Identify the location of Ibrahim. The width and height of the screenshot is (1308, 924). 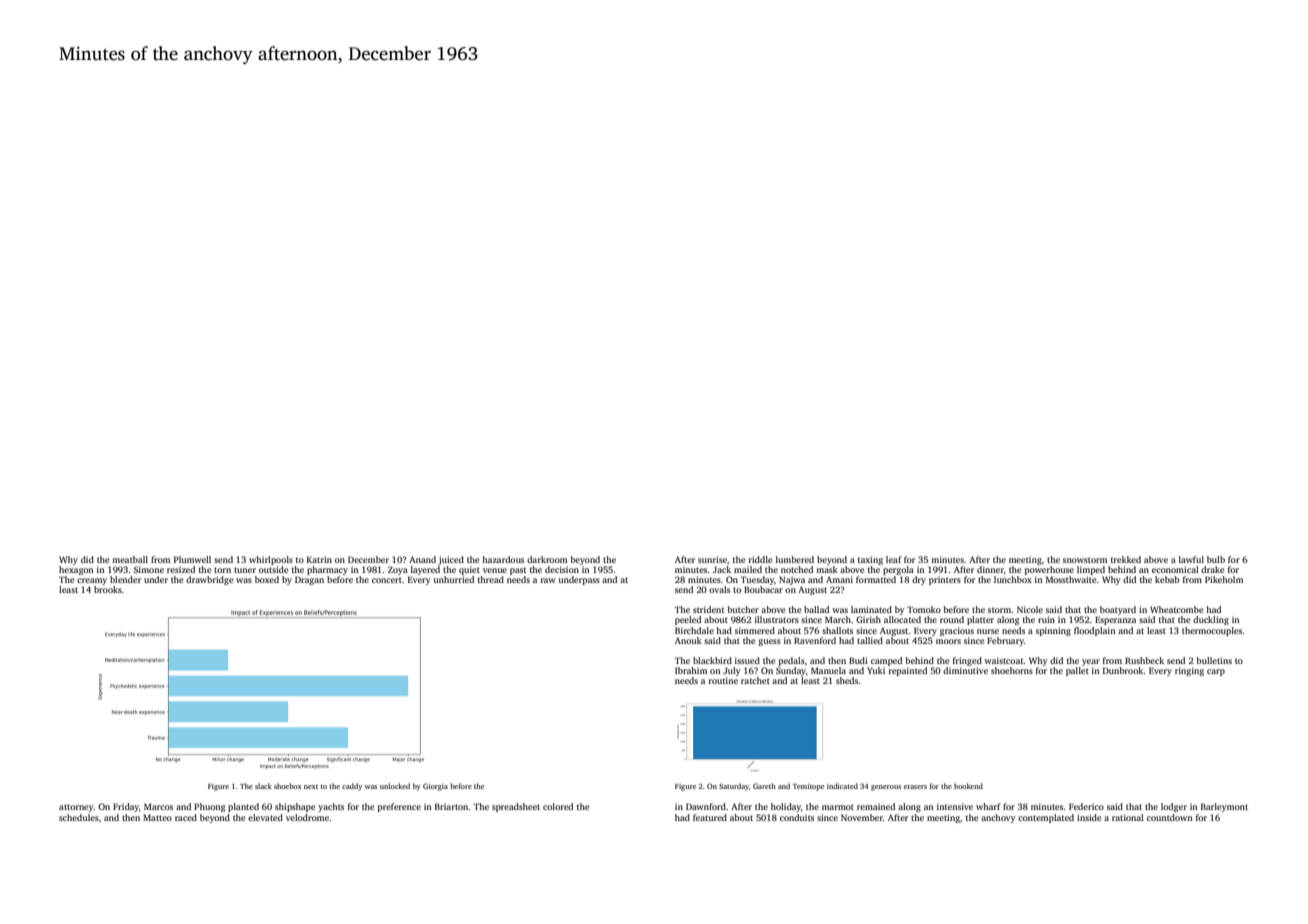
(691, 670).
